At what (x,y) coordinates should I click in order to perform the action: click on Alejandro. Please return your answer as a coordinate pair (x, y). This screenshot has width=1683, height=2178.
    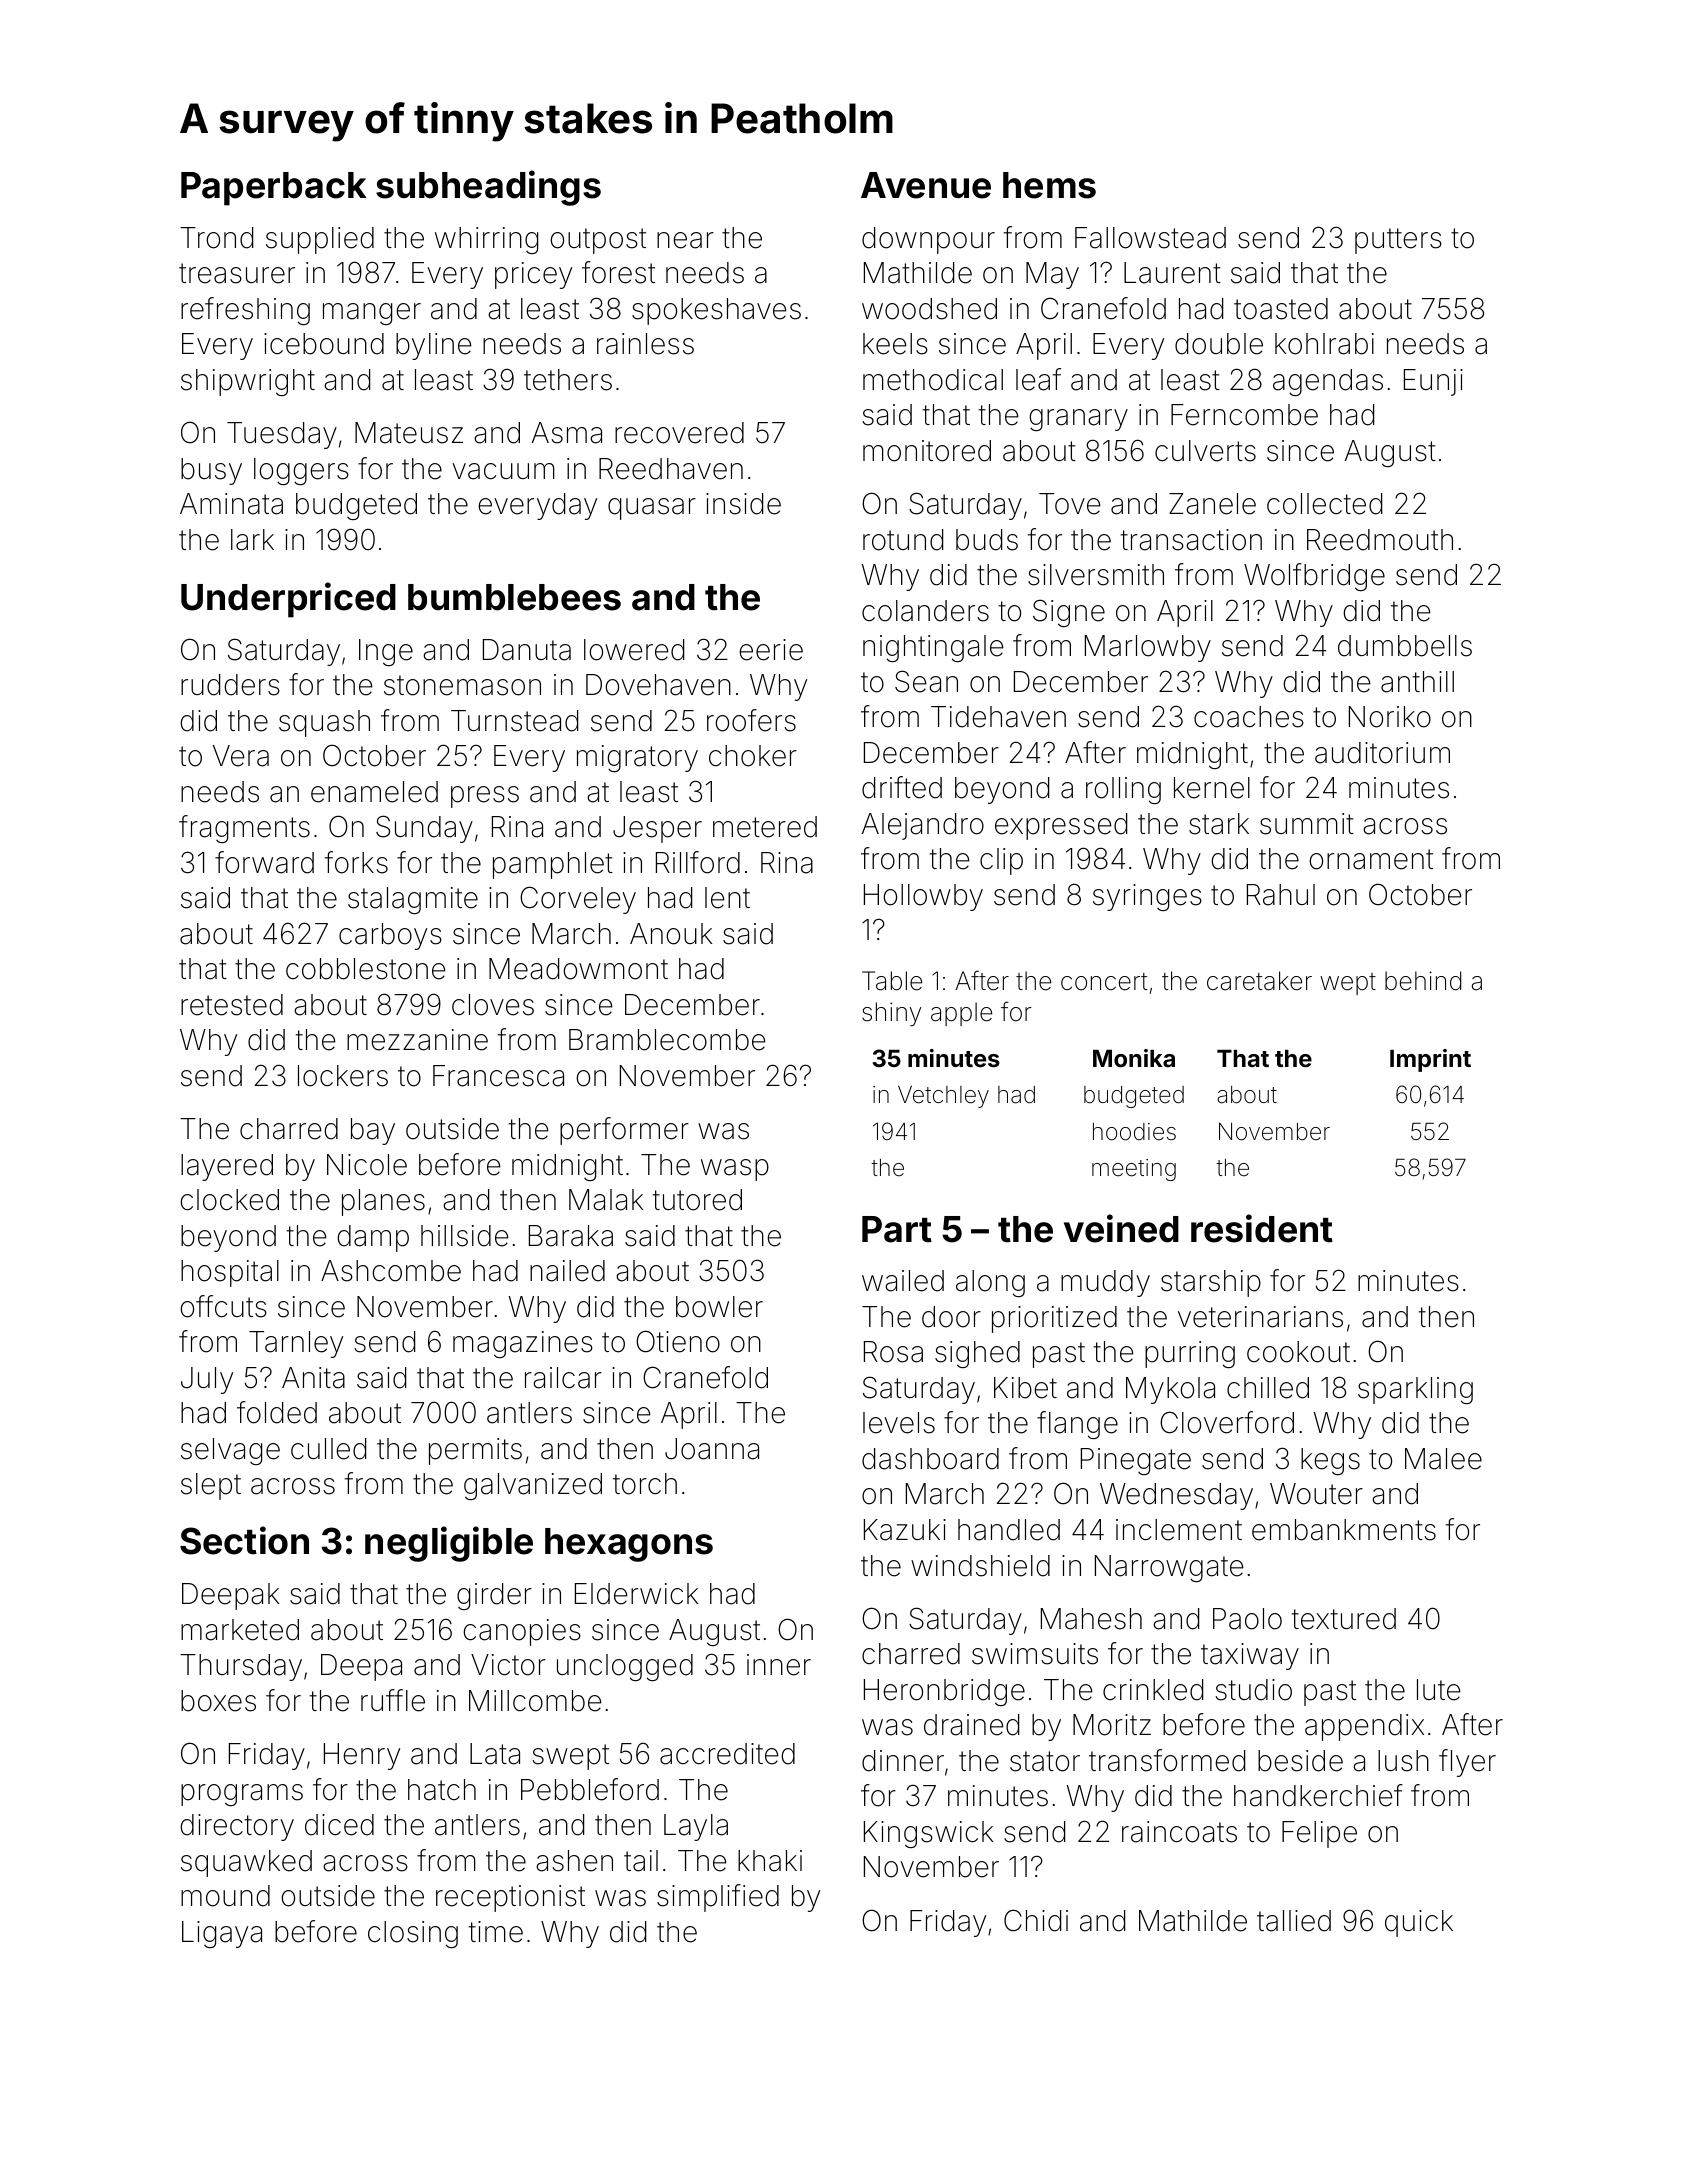
    Looking at the image, I should click on (923, 826).
